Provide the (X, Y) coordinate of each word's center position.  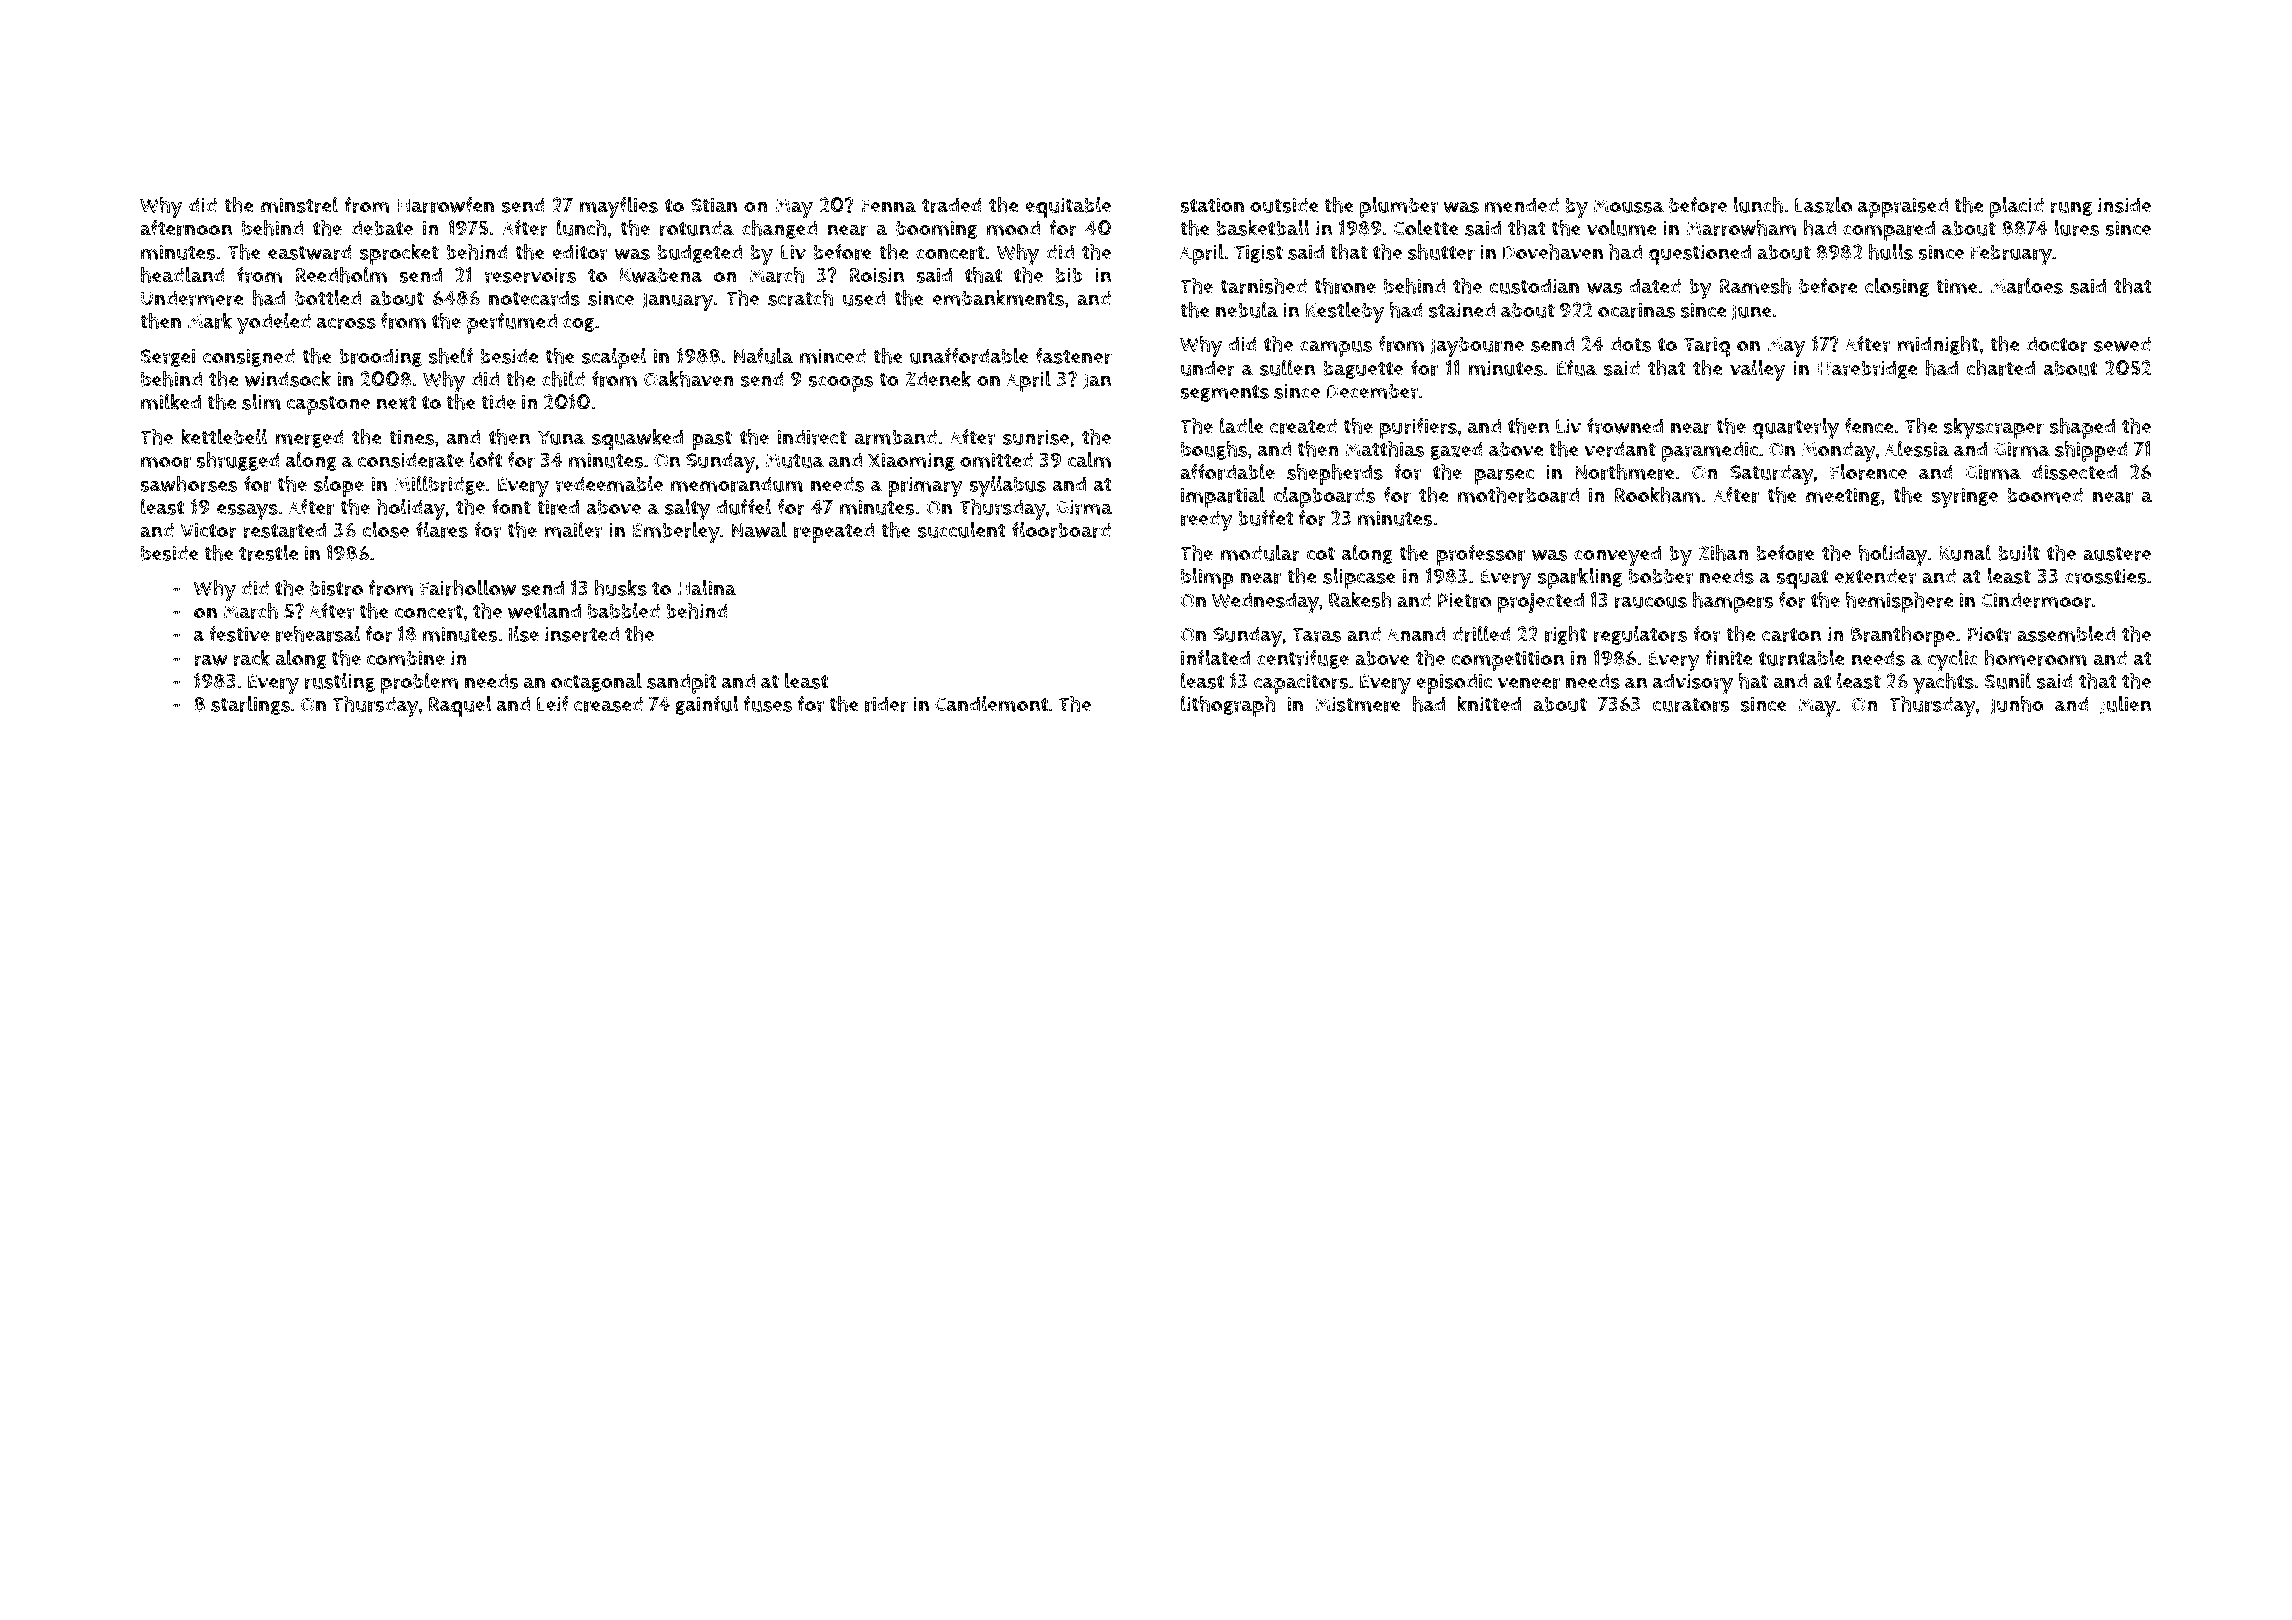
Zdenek (938, 379)
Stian (714, 205)
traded (952, 205)
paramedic (1710, 451)
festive (239, 634)
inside (2124, 205)
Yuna (561, 437)
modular (1260, 553)
